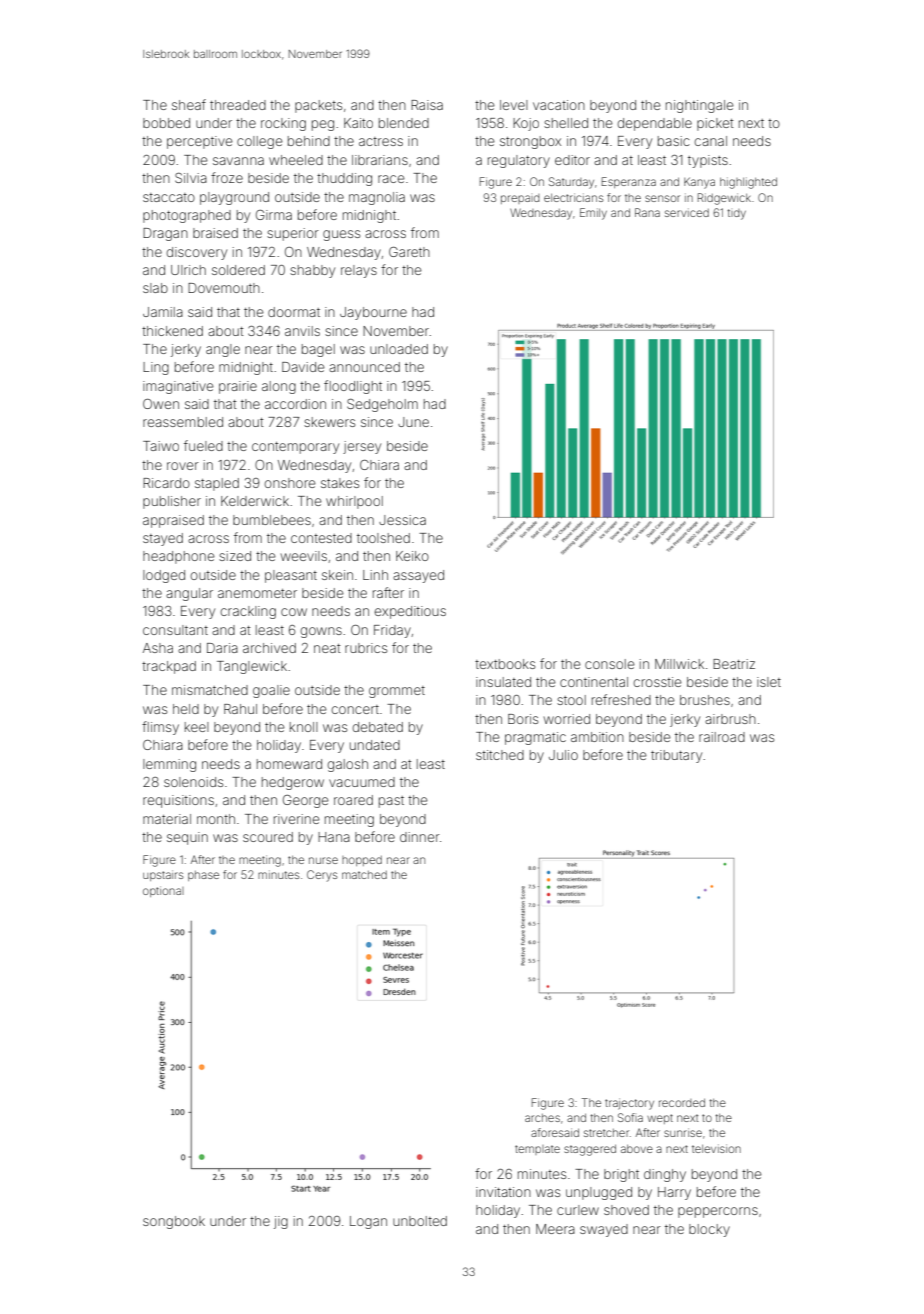 Image resolution: width=924 pixels, height=1314 pixels. What do you see at coordinates (676, 756) in the screenshot?
I see `tributary` at bounding box center [676, 756].
